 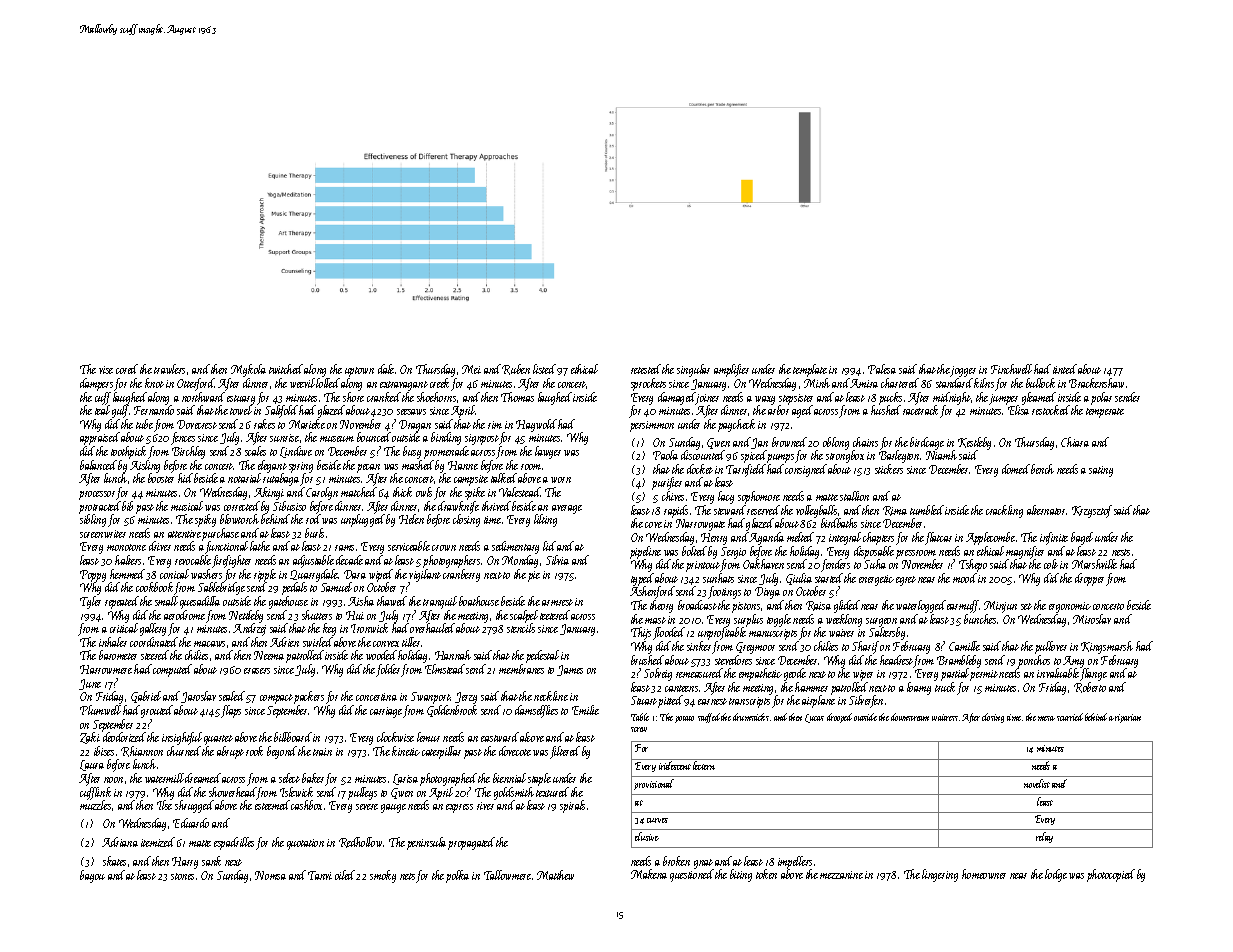 I want to click on transcripts, so click(x=749, y=702).
